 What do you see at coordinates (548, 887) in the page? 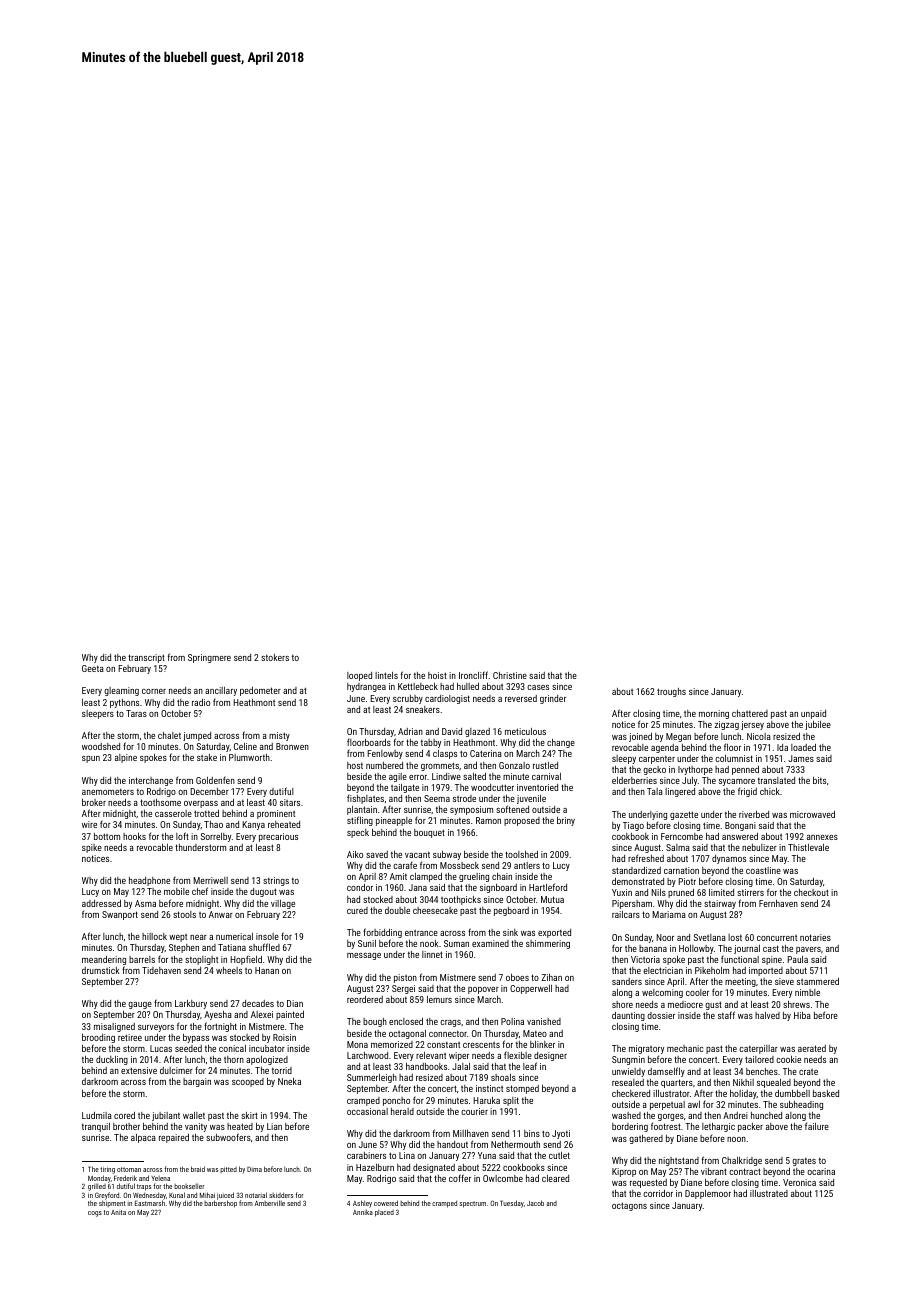
I see `Hartleford` at bounding box center [548, 887].
